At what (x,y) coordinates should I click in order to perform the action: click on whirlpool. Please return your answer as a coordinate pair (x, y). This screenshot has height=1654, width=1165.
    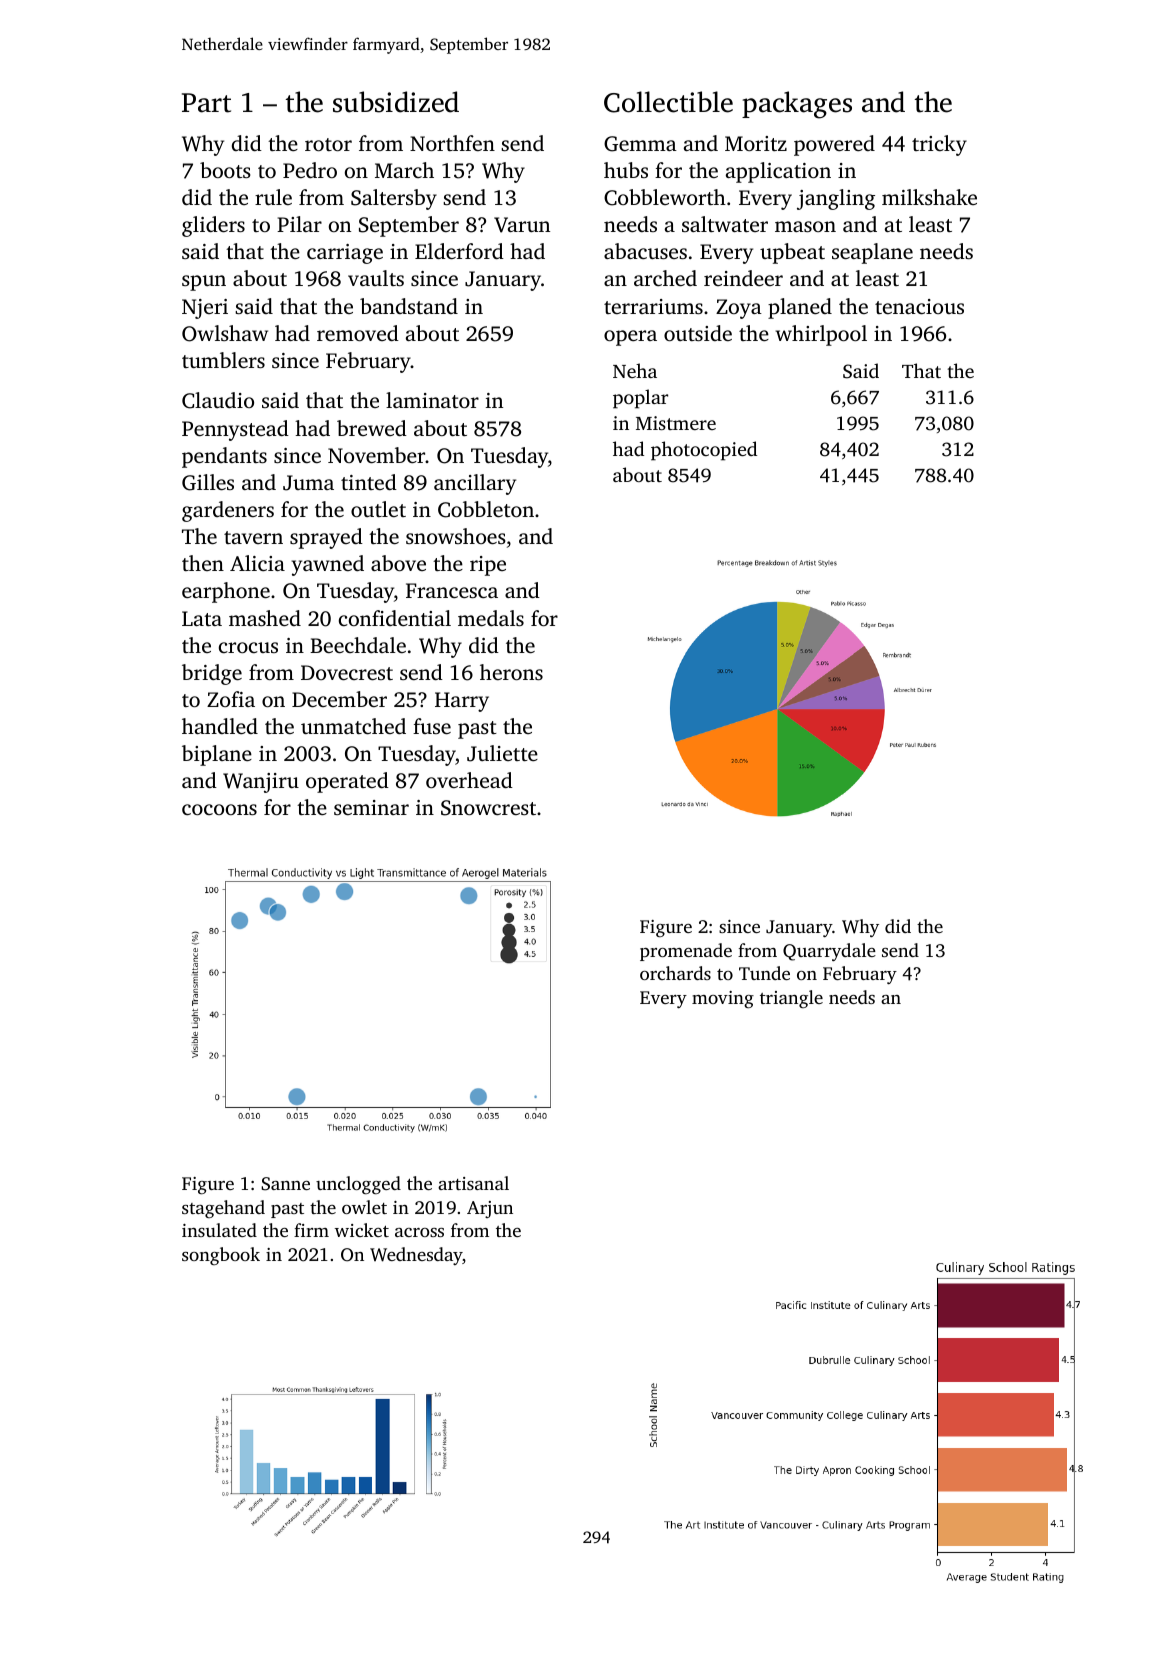
    Looking at the image, I should click on (821, 335).
